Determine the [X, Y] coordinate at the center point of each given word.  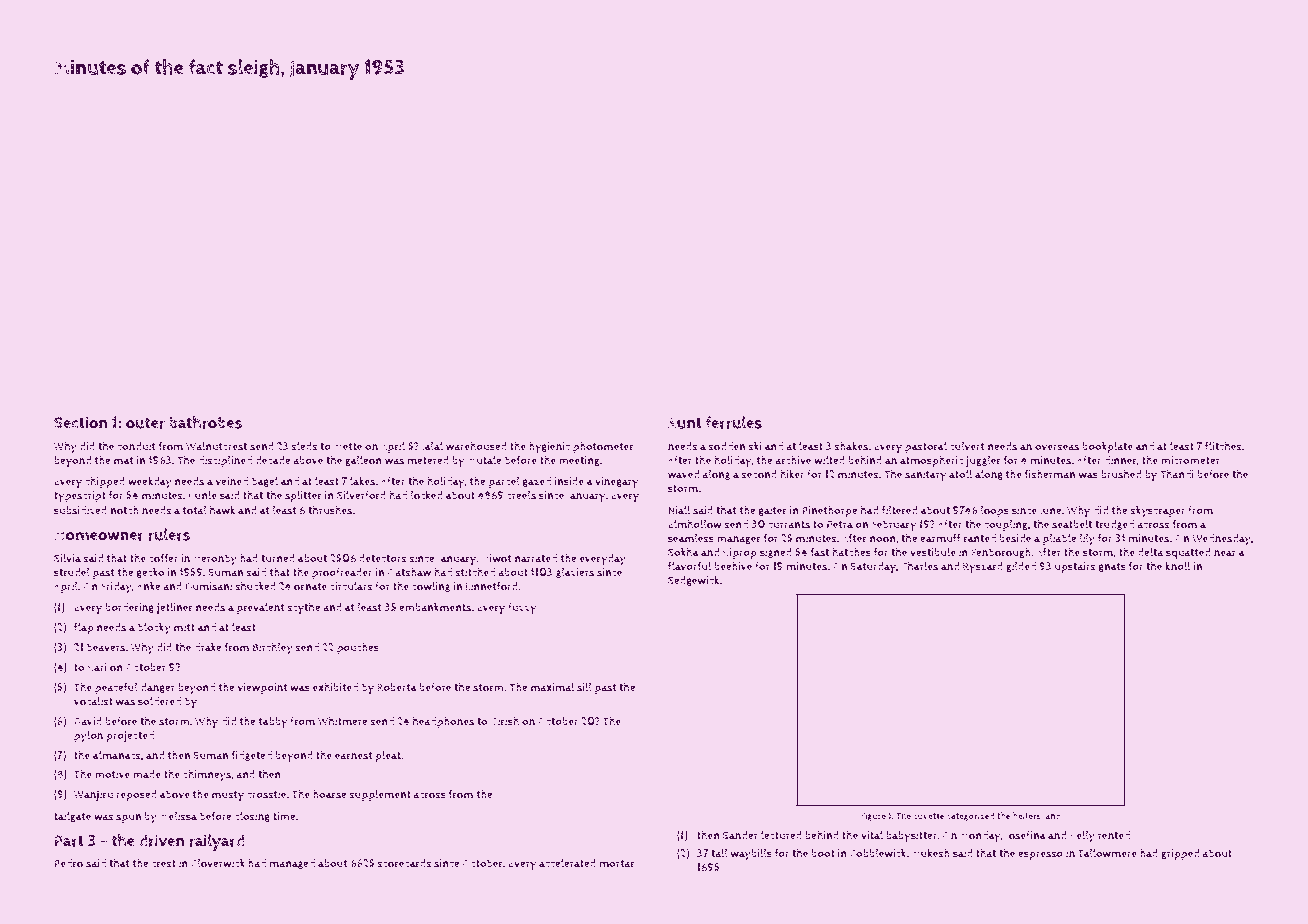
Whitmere [342, 721]
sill [584, 687]
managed [292, 864]
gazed [537, 482]
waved [684, 474]
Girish [505, 721]
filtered [900, 510]
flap [84, 628]
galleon [363, 461]
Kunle [203, 495]
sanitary [926, 476]
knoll [1177, 566]
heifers [1027, 816]
